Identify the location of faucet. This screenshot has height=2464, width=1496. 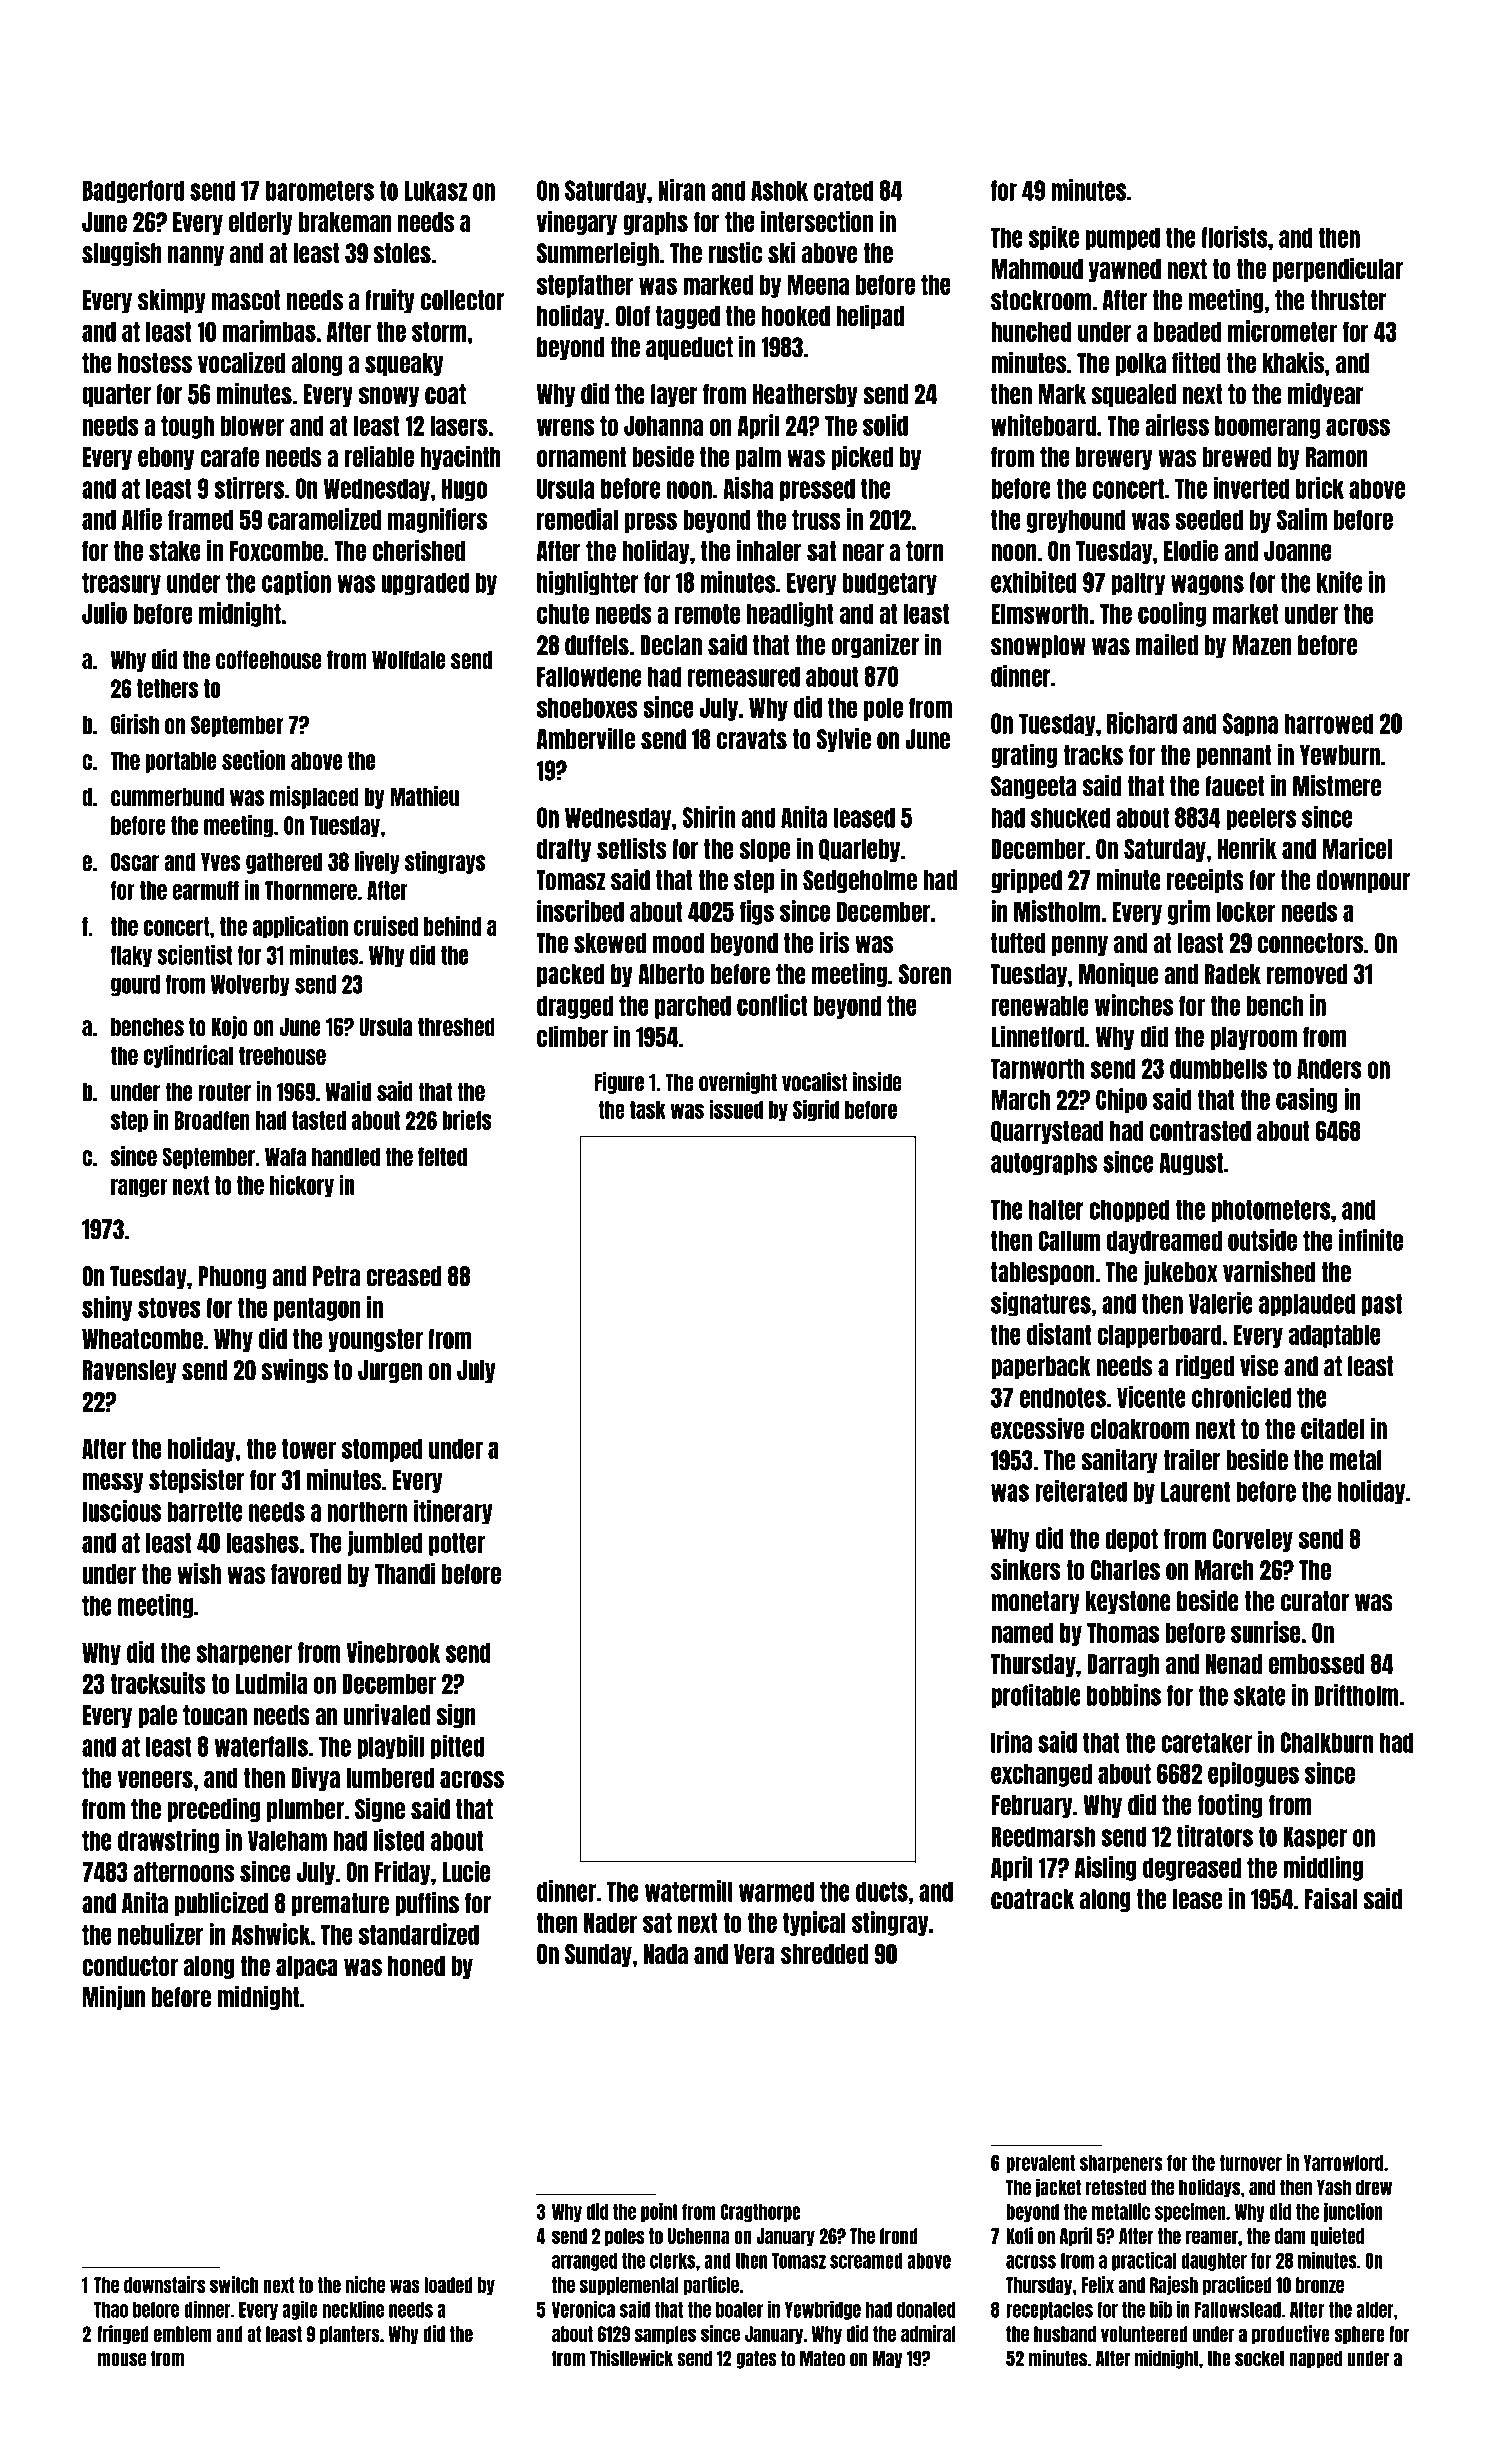
(1234, 786).
